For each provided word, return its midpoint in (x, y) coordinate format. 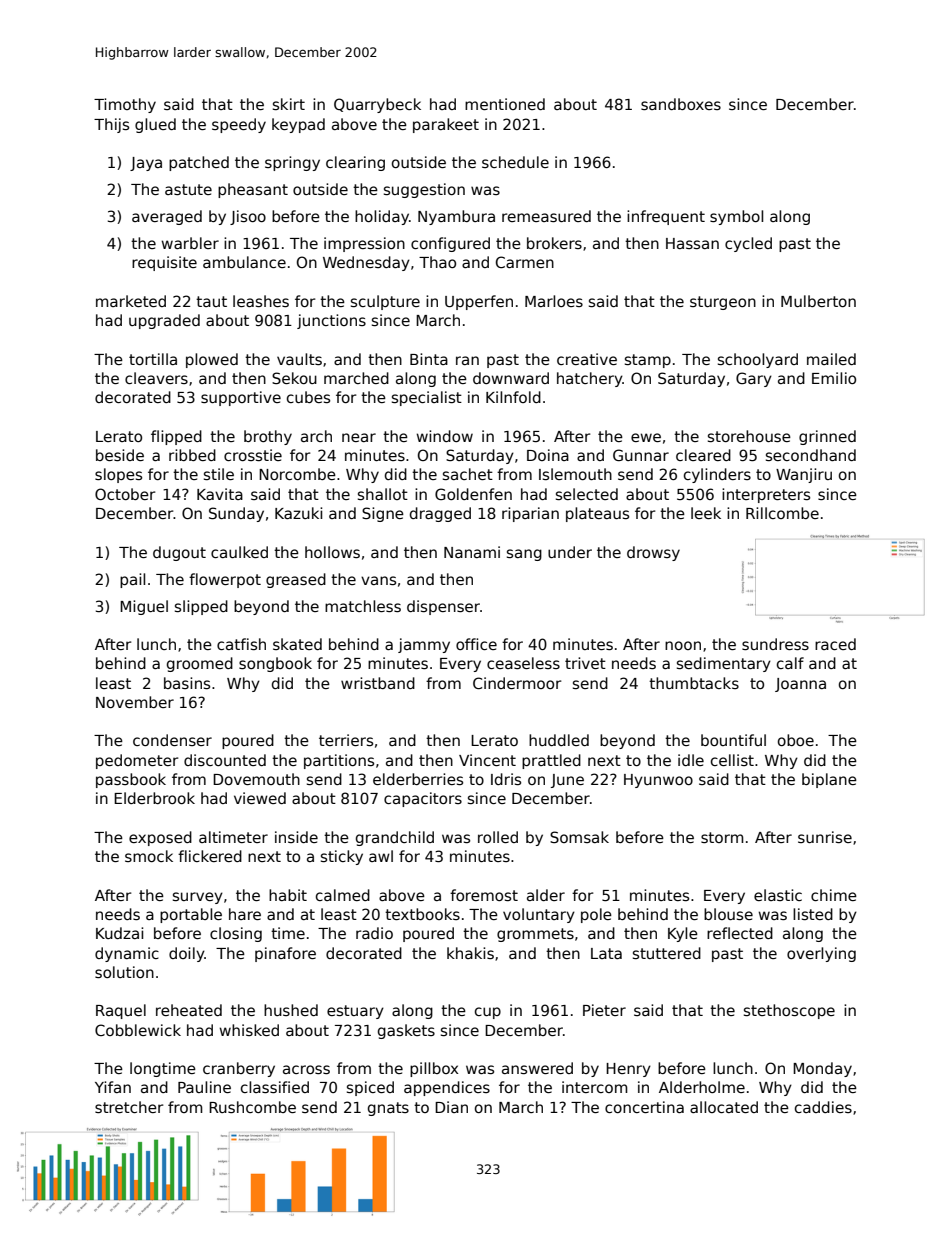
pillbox (434, 1069)
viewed (260, 798)
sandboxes (681, 104)
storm (722, 837)
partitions (339, 761)
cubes (308, 397)
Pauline (204, 1087)
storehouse (749, 436)
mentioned (505, 104)
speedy (239, 125)
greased (296, 580)
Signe (383, 514)
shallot (383, 494)
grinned (827, 437)
